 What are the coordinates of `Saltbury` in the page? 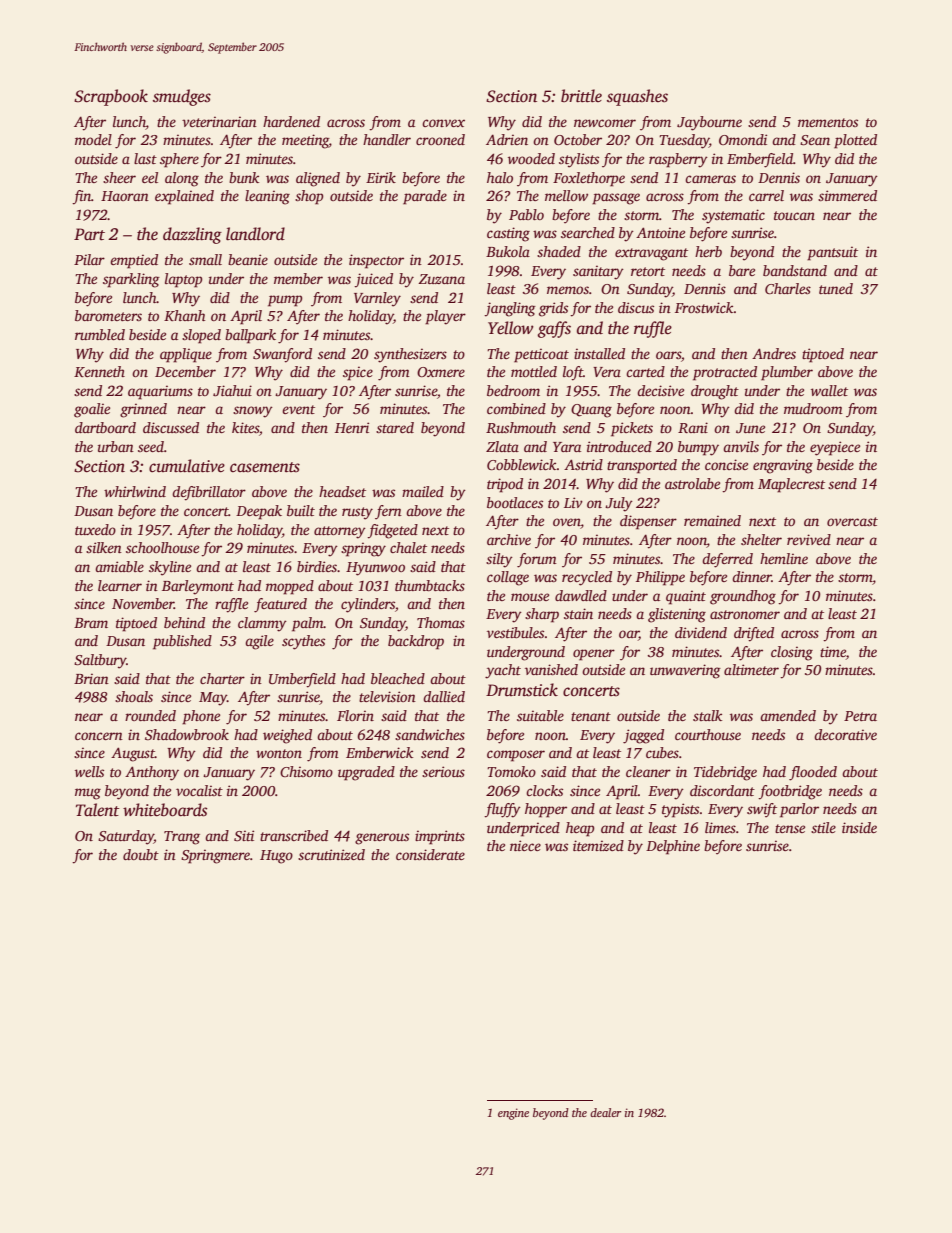 It's located at (100, 661).
